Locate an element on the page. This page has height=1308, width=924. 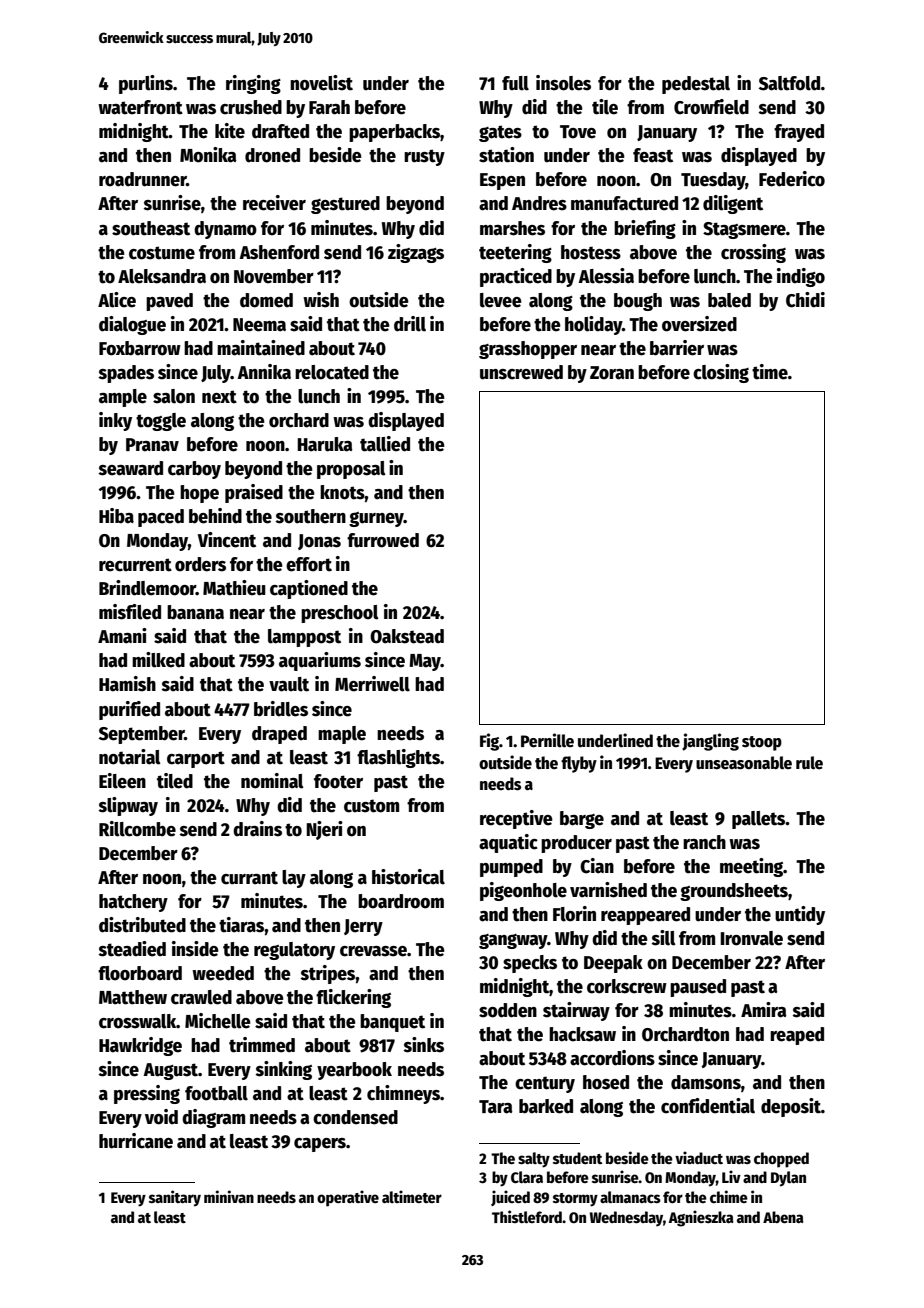
currant is located at coordinates (249, 878).
